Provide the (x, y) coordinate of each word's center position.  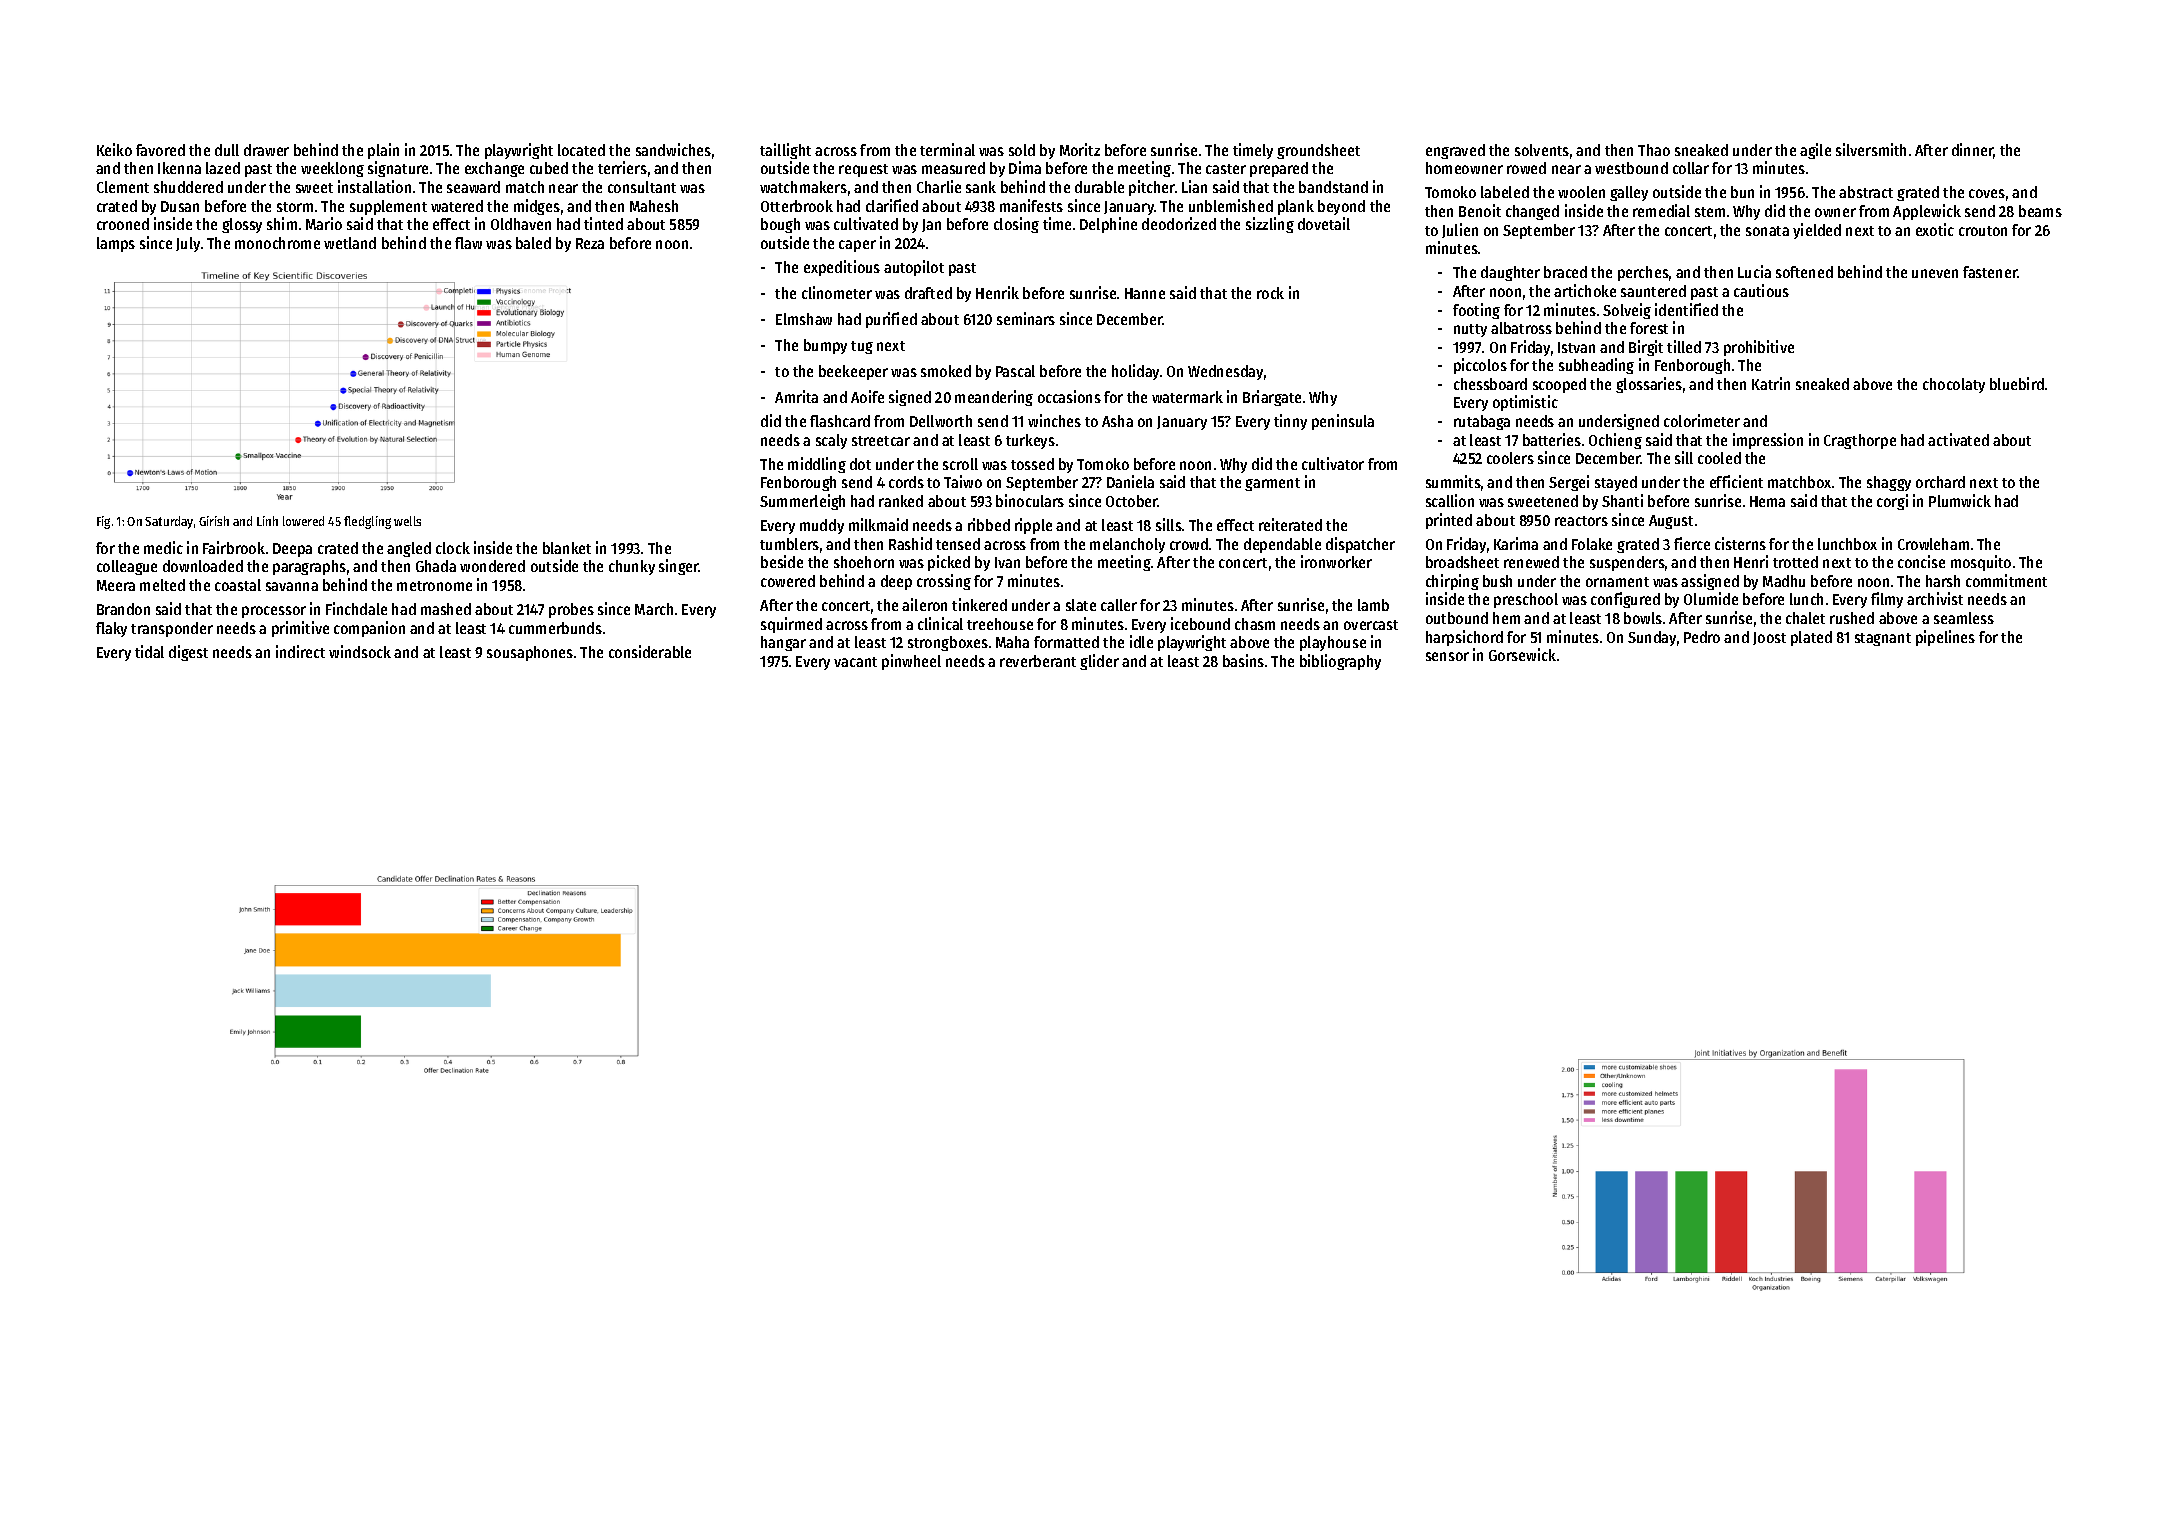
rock (1270, 293)
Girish (214, 521)
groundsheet (1318, 151)
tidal (149, 651)
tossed (1032, 464)
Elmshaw (804, 319)
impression (1768, 441)
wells (407, 521)
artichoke (1585, 290)
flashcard (840, 421)
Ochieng (1615, 441)
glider (1099, 662)
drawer (266, 150)
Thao (1654, 150)
